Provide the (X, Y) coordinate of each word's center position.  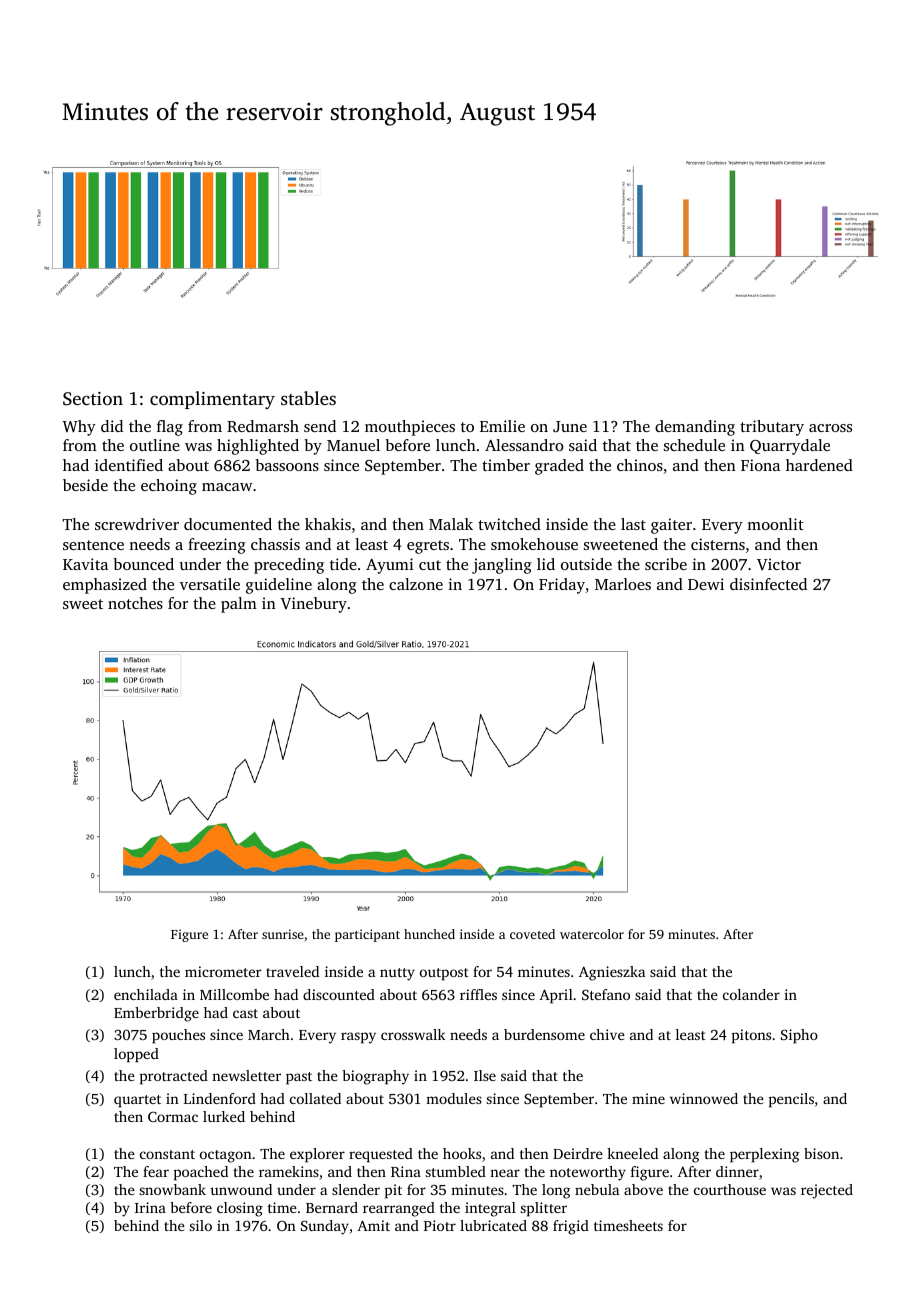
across (830, 428)
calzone (416, 584)
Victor (779, 564)
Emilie (502, 426)
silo (201, 1225)
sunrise (283, 934)
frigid (571, 1227)
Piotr (440, 1225)
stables (308, 398)
